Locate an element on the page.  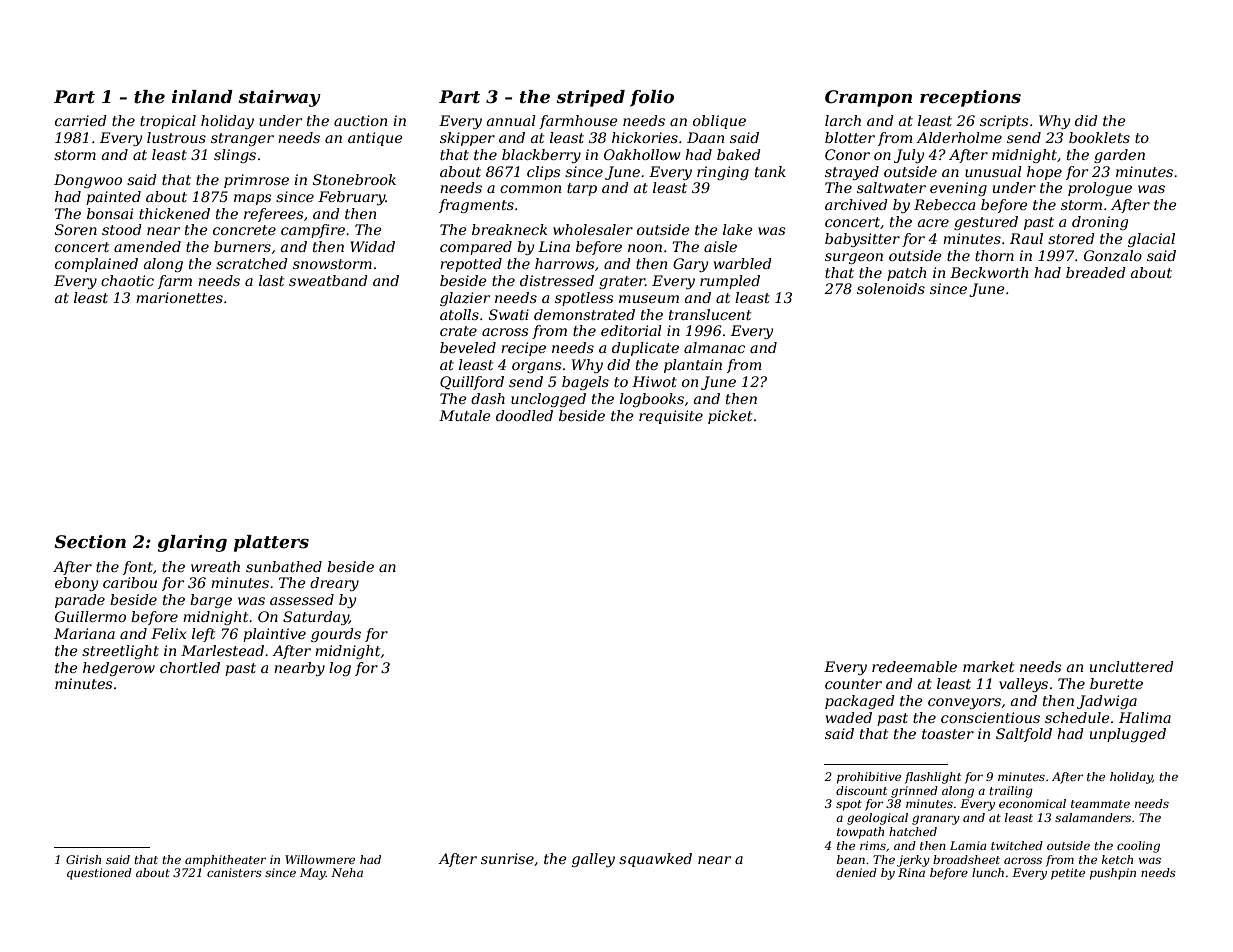
oblique is located at coordinates (719, 122).
